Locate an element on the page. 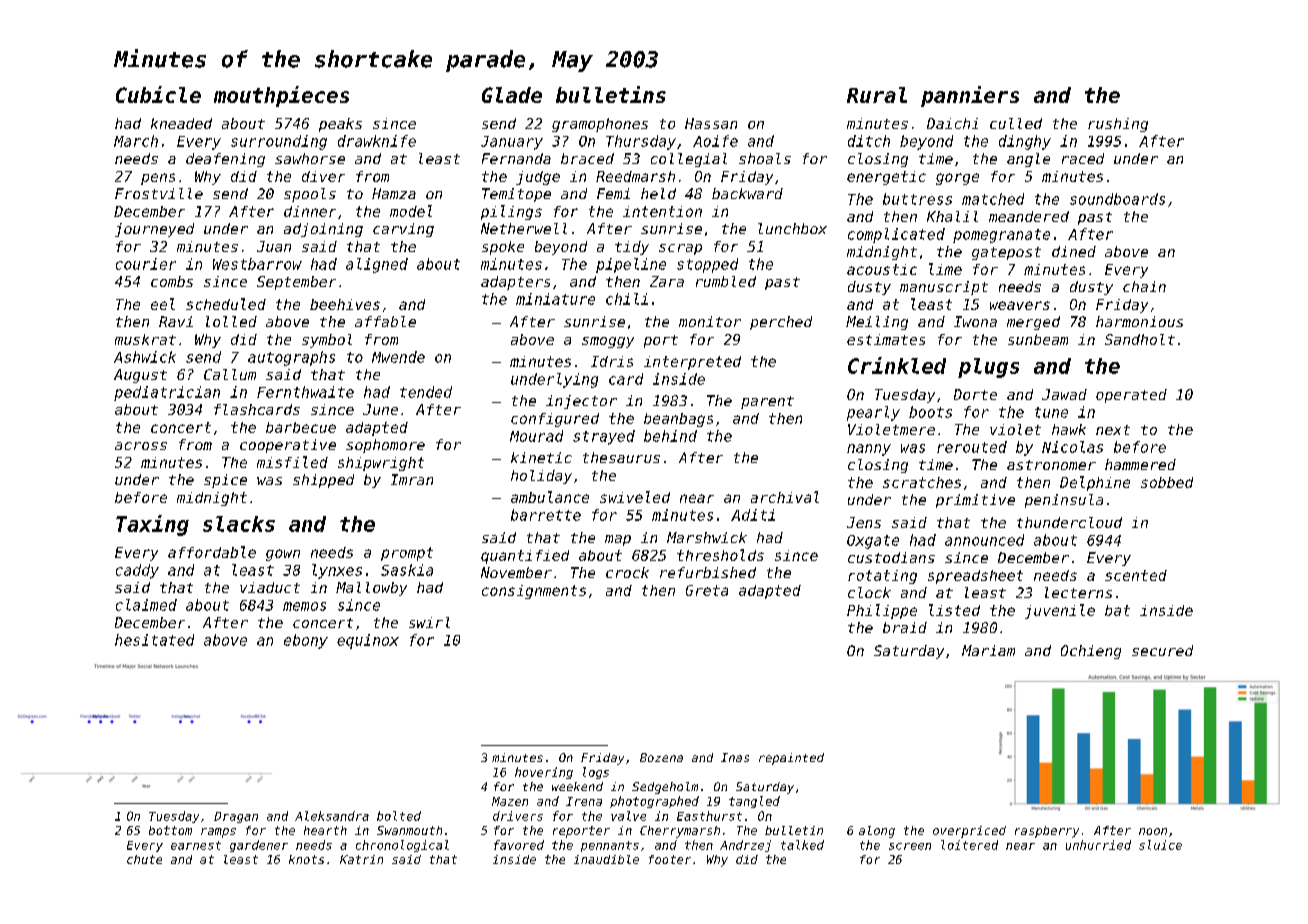 Image resolution: width=1308 pixels, height=924 pixels. repainted is located at coordinates (791, 759).
